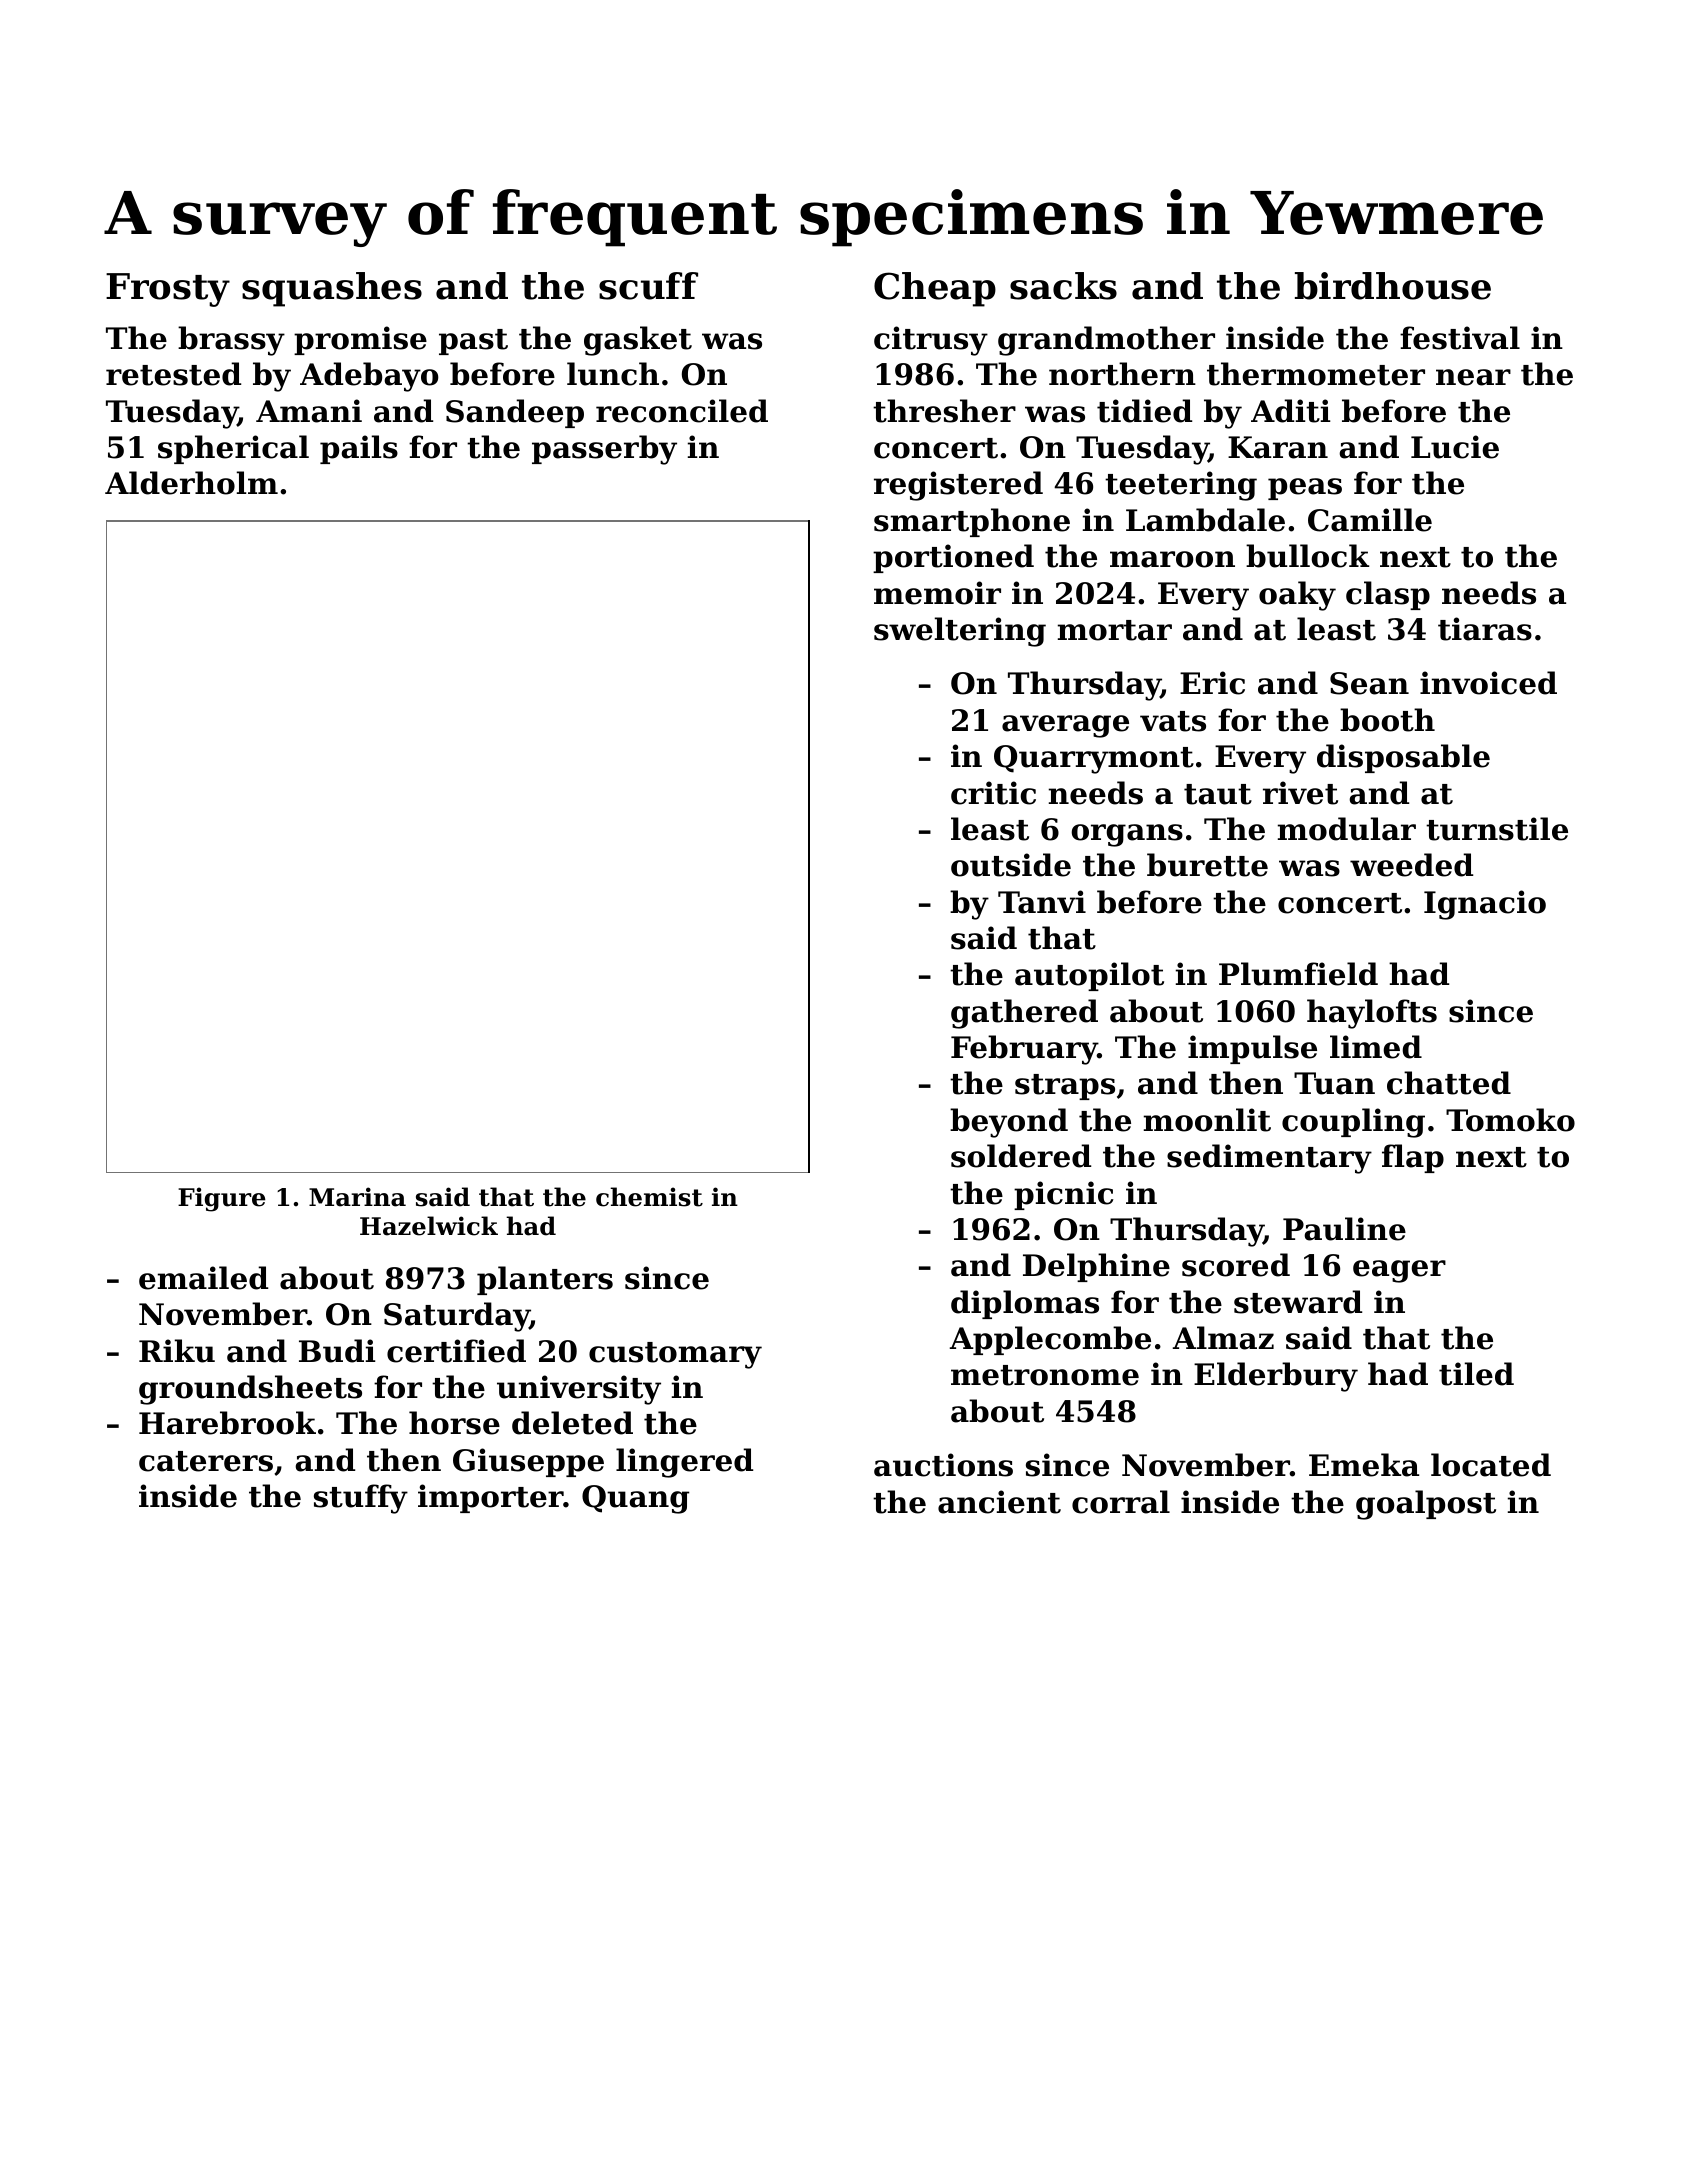 The image size is (1683, 2178). I want to click on horse, so click(454, 1423).
